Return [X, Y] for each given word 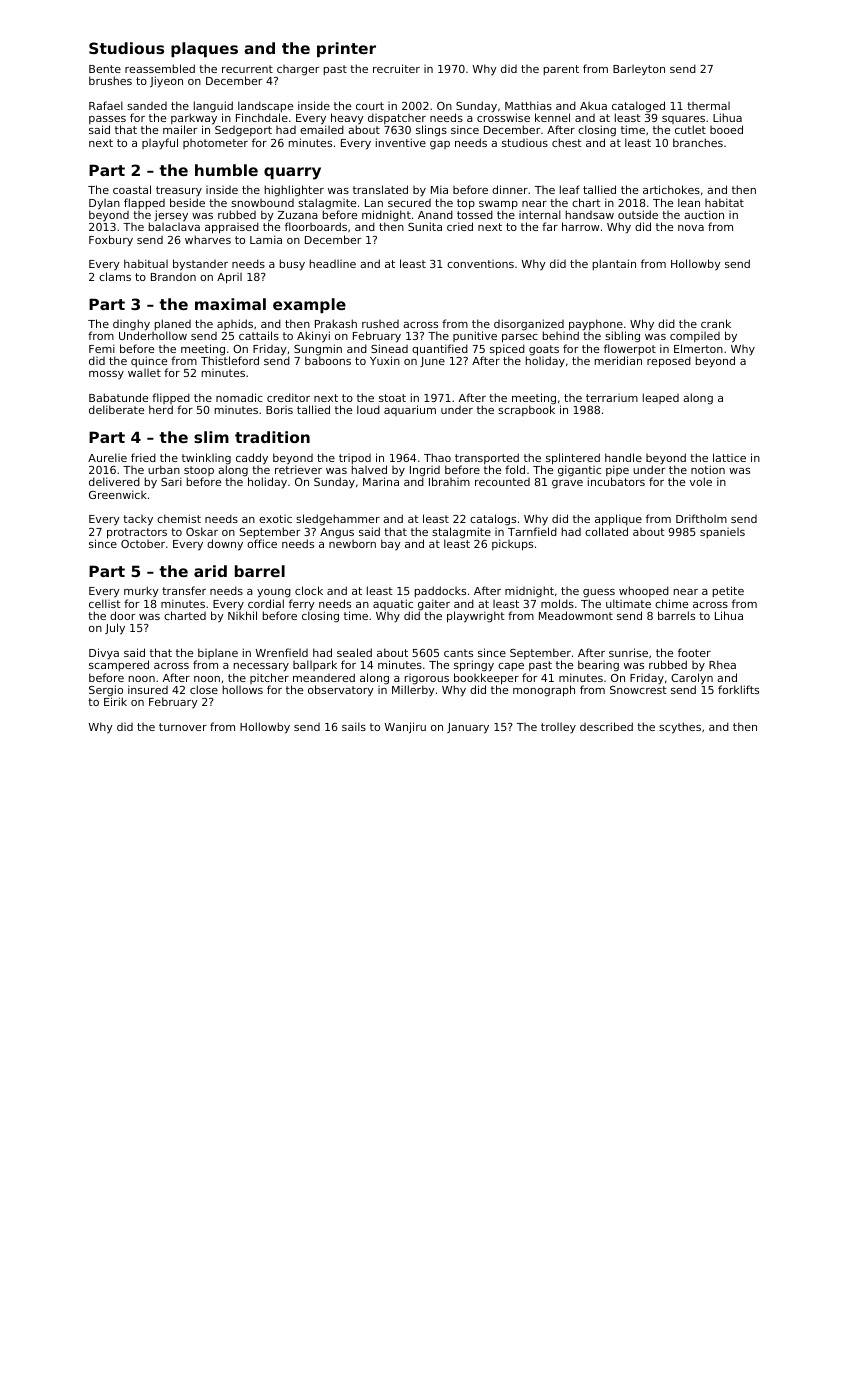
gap [440, 145]
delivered [114, 481]
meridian [618, 360]
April [229, 278]
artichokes [671, 189]
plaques [204, 49]
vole [701, 481]
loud [368, 409]
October [143, 544]
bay [391, 545]
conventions [480, 264]
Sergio [106, 691]
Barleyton [639, 70]
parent [561, 70]
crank [716, 323]
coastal [132, 189]
